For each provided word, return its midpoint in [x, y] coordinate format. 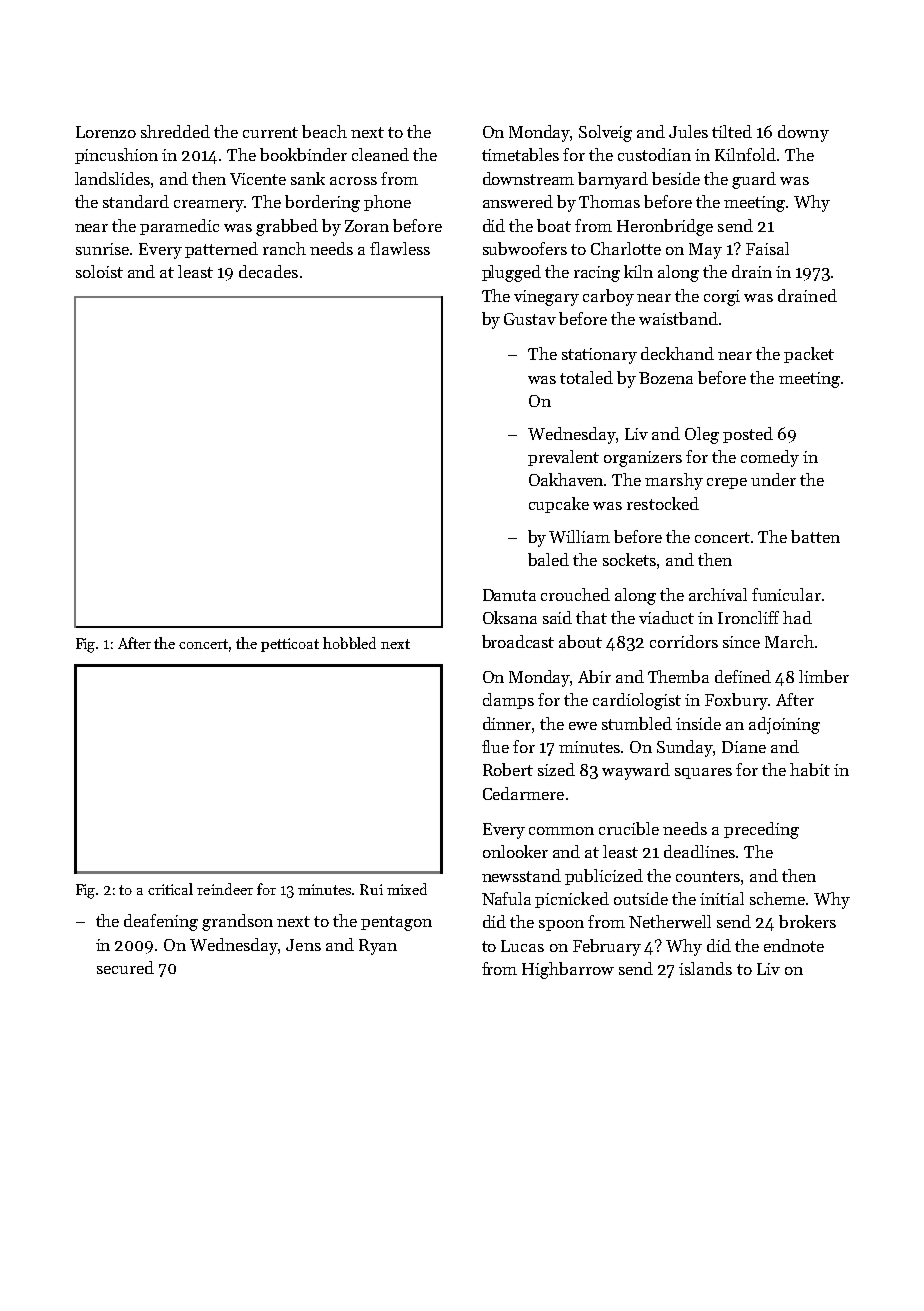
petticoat [290, 645]
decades [268, 271]
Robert [508, 769]
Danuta [509, 595]
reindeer [225, 889]
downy [803, 133]
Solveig [605, 133]
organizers [643, 459]
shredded [175, 131]
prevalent [563, 458]
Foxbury [736, 701]
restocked [663, 503]
